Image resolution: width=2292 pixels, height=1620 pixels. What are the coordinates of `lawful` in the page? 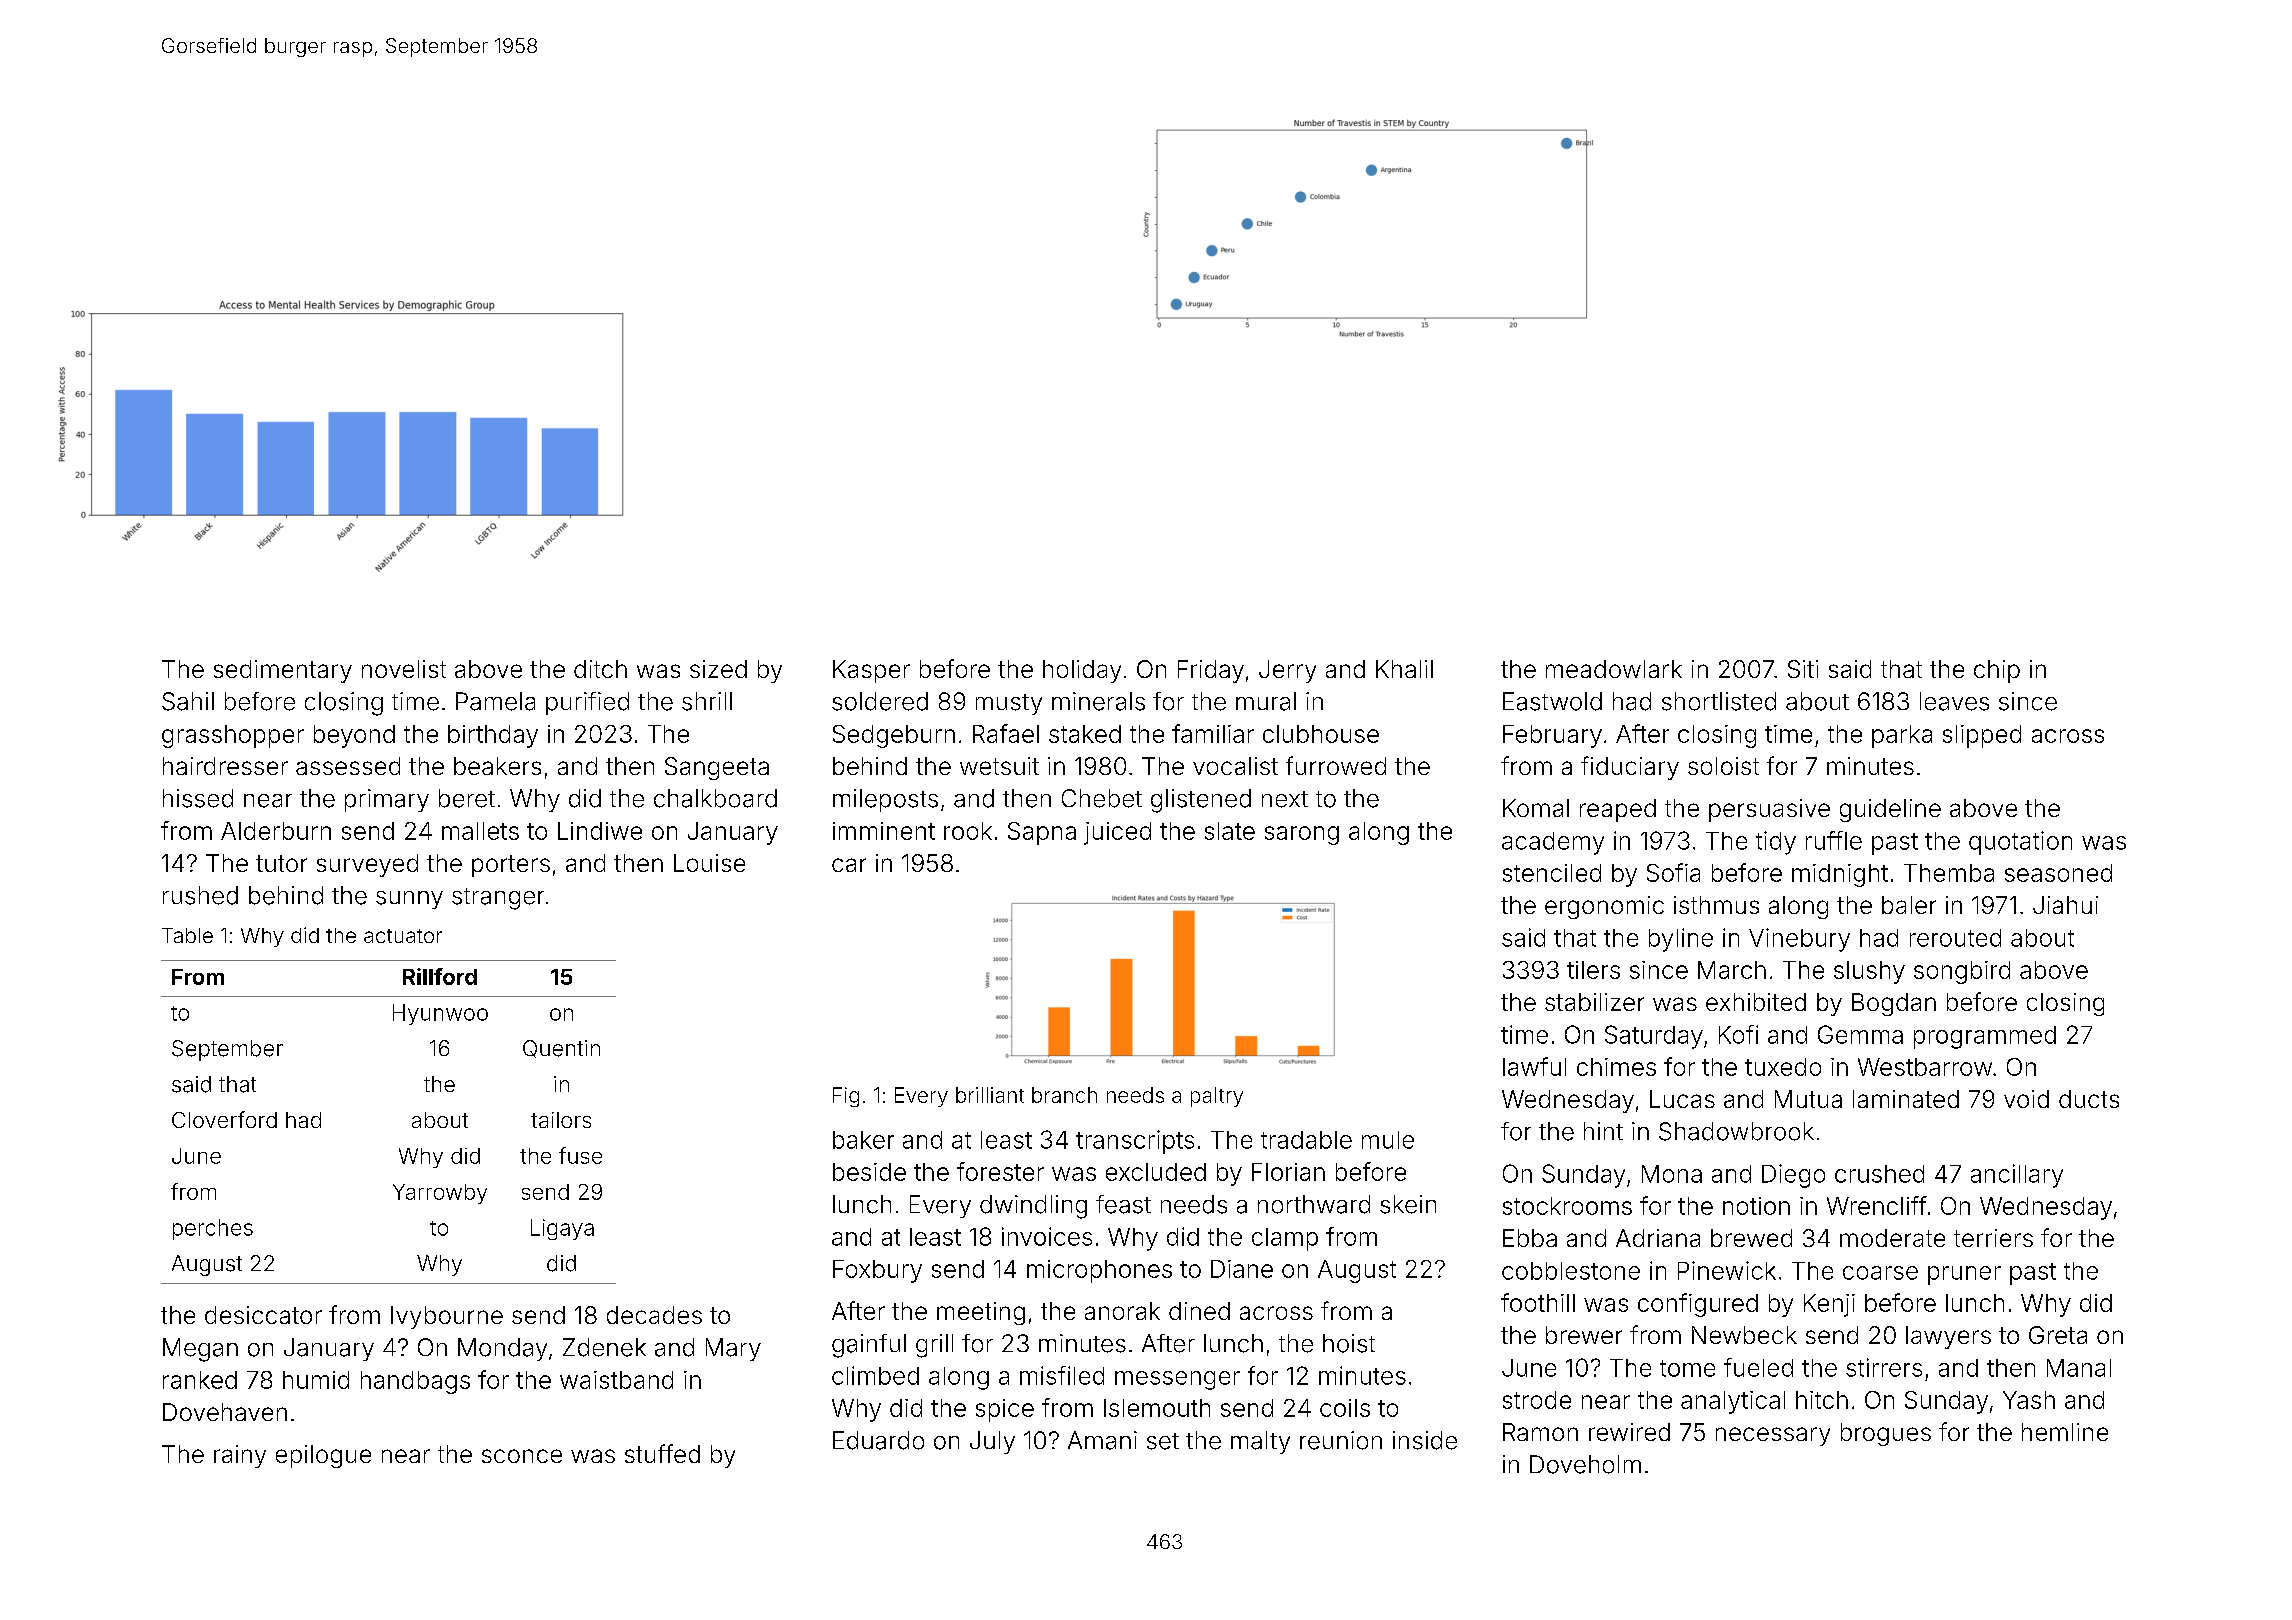 It's located at (1534, 1066).
